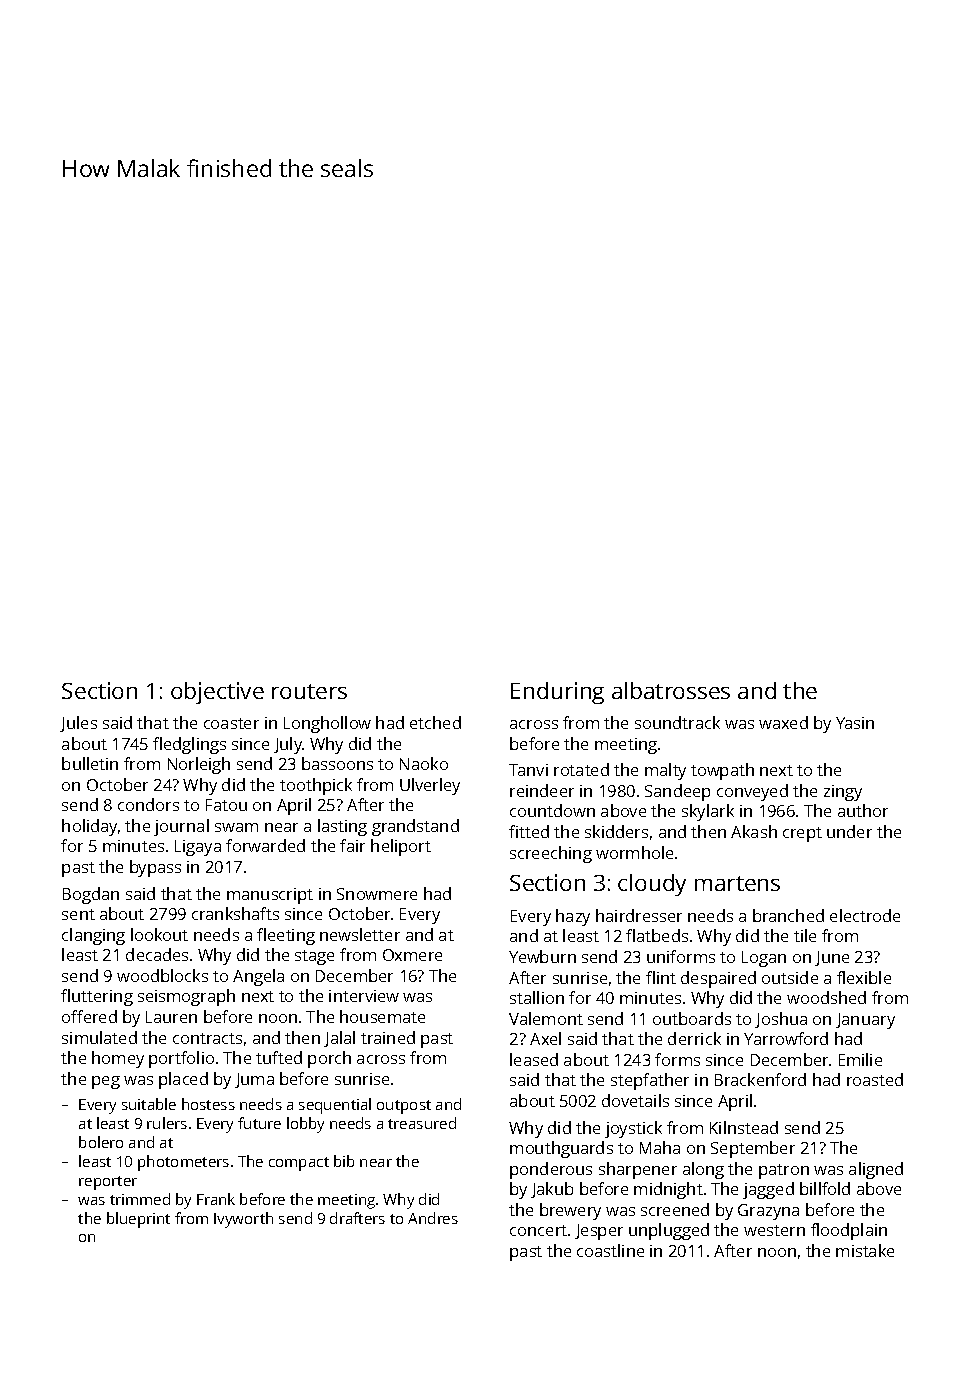 This document has width=973, height=1382. What do you see at coordinates (764, 959) in the document?
I see `Logan` at bounding box center [764, 959].
